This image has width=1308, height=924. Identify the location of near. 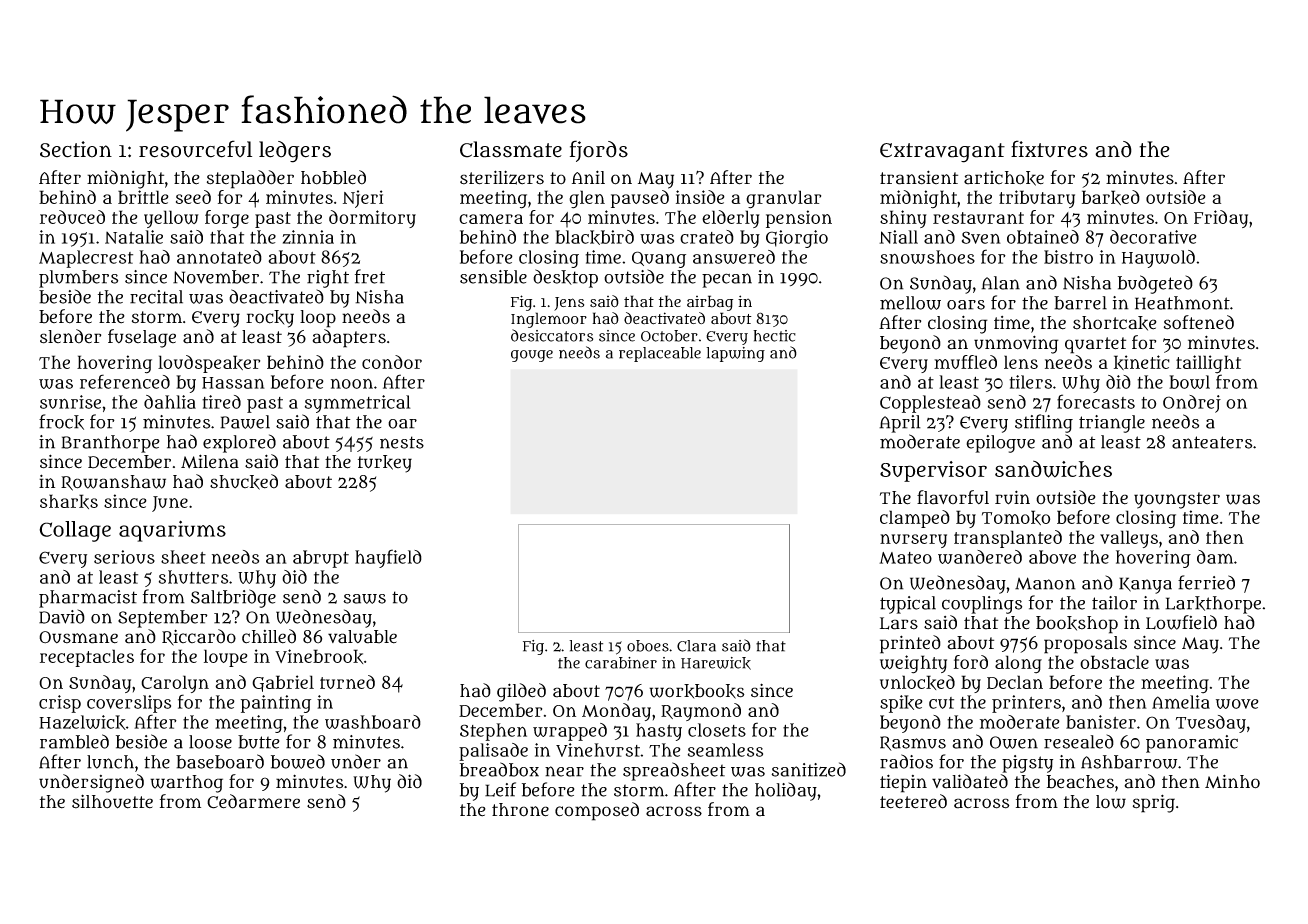
(564, 771).
